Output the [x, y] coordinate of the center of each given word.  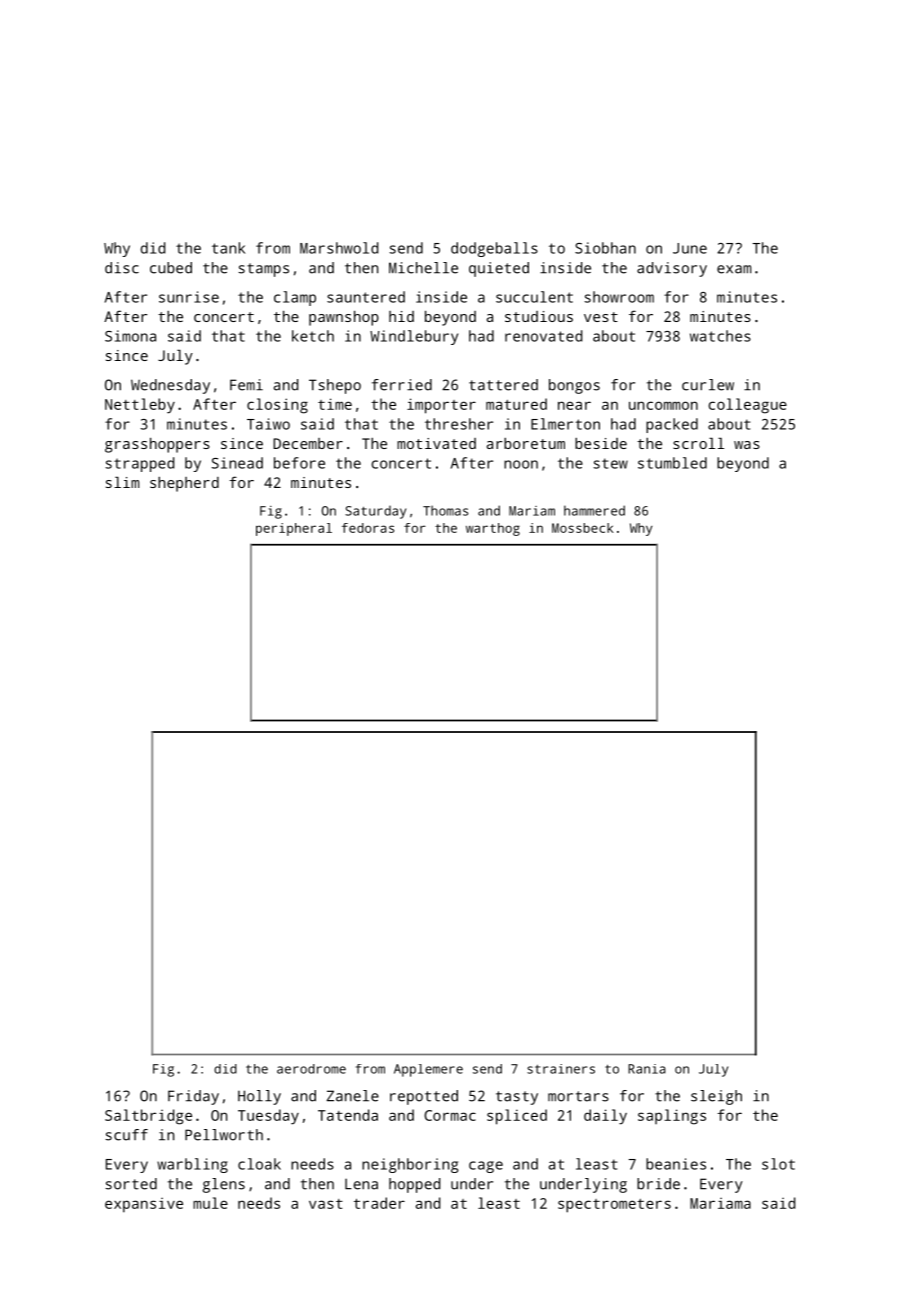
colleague [748, 406]
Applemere [428, 1070]
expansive [144, 1205]
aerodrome [311, 1069]
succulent [534, 297]
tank [228, 248]
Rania [647, 1069]
